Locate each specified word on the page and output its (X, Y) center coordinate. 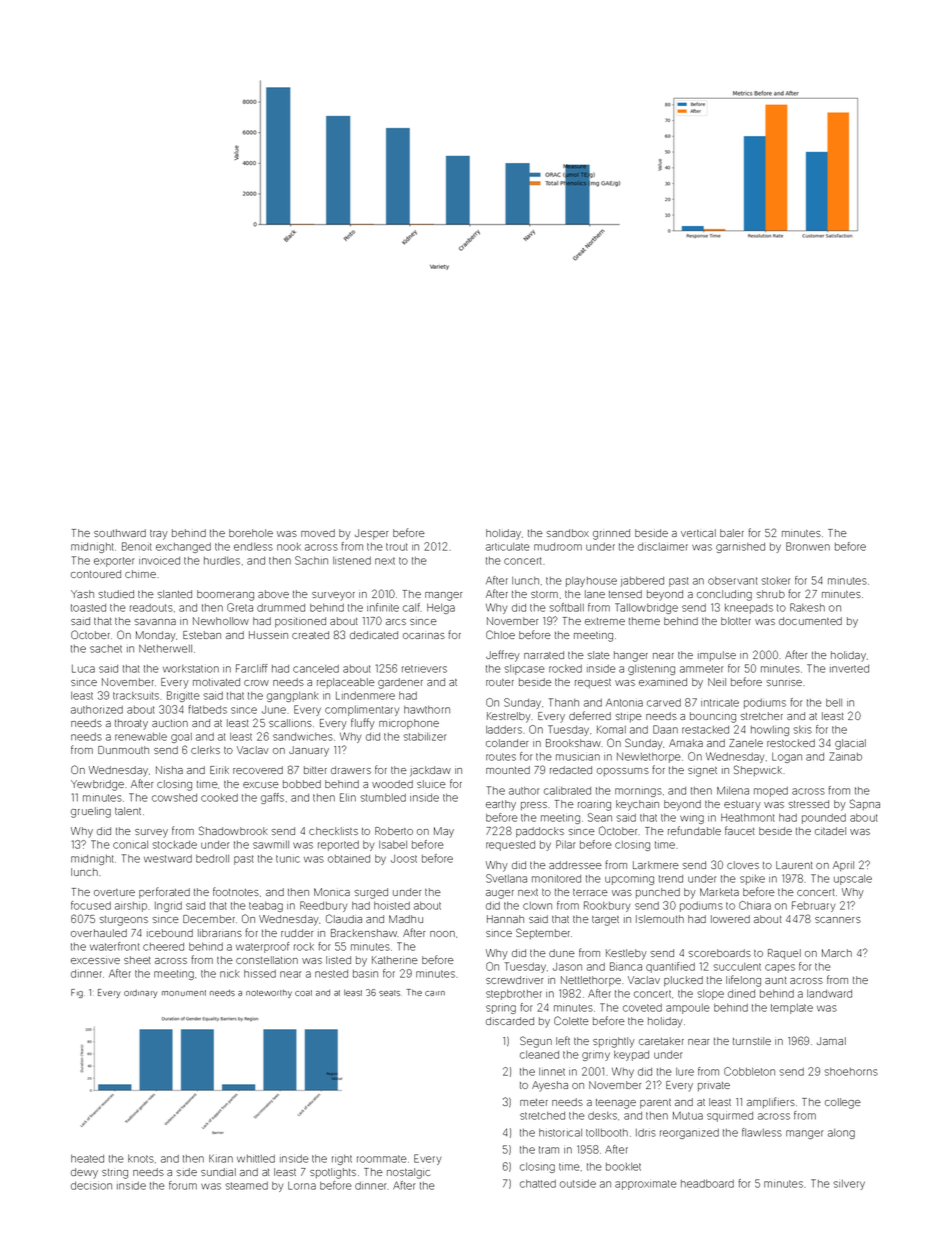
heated (87, 1159)
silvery (849, 1185)
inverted (849, 669)
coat (303, 993)
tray (159, 535)
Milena (733, 790)
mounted (508, 770)
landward (829, 994)
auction (170, 723)
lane (595, 594)
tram (549, 1150)
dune (562, 953)
